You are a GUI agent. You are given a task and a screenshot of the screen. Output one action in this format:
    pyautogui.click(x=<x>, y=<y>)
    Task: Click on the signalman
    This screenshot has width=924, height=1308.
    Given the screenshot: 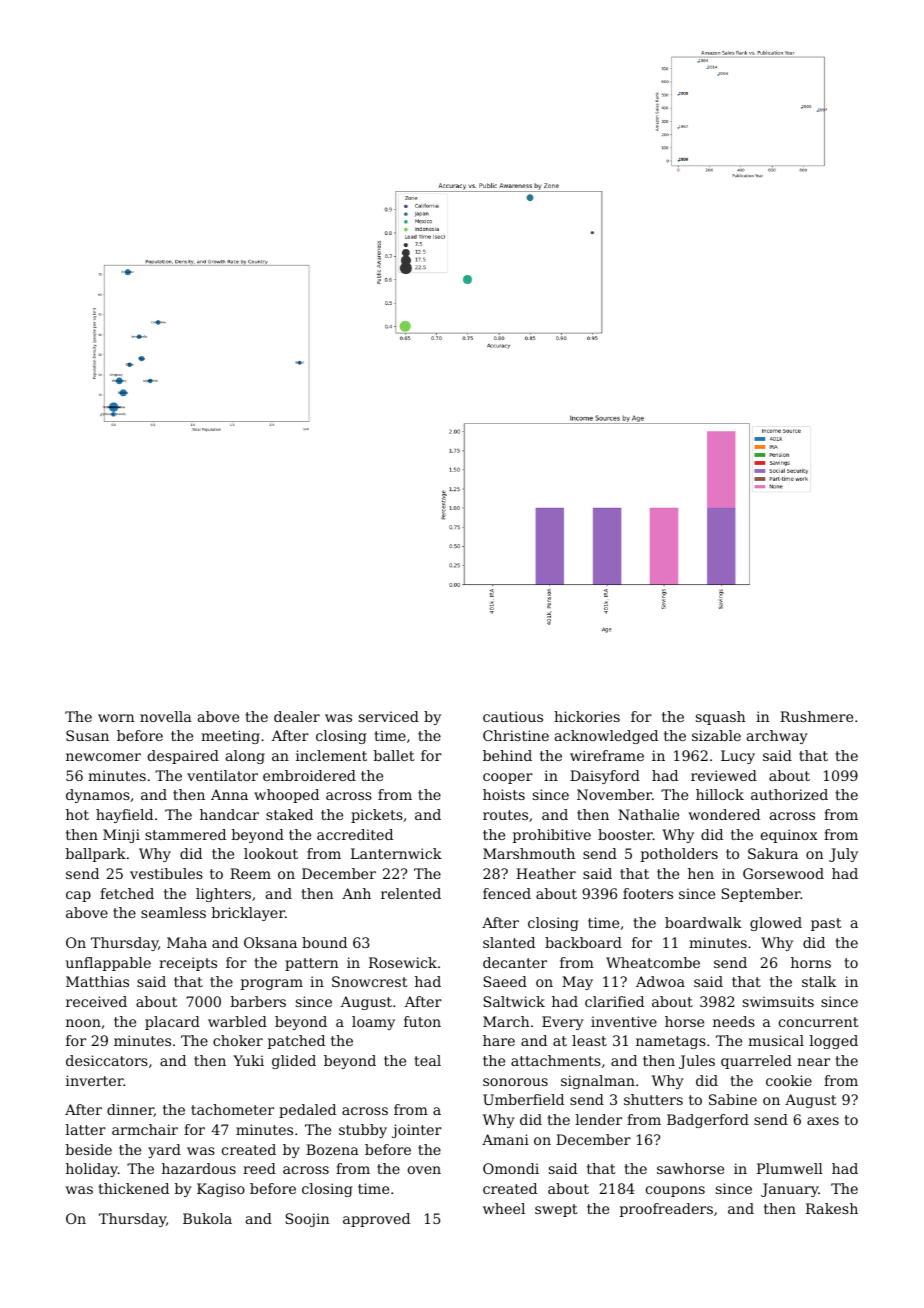 What is the action you would take?
    pyautogui.click(x=598, y=1082)
